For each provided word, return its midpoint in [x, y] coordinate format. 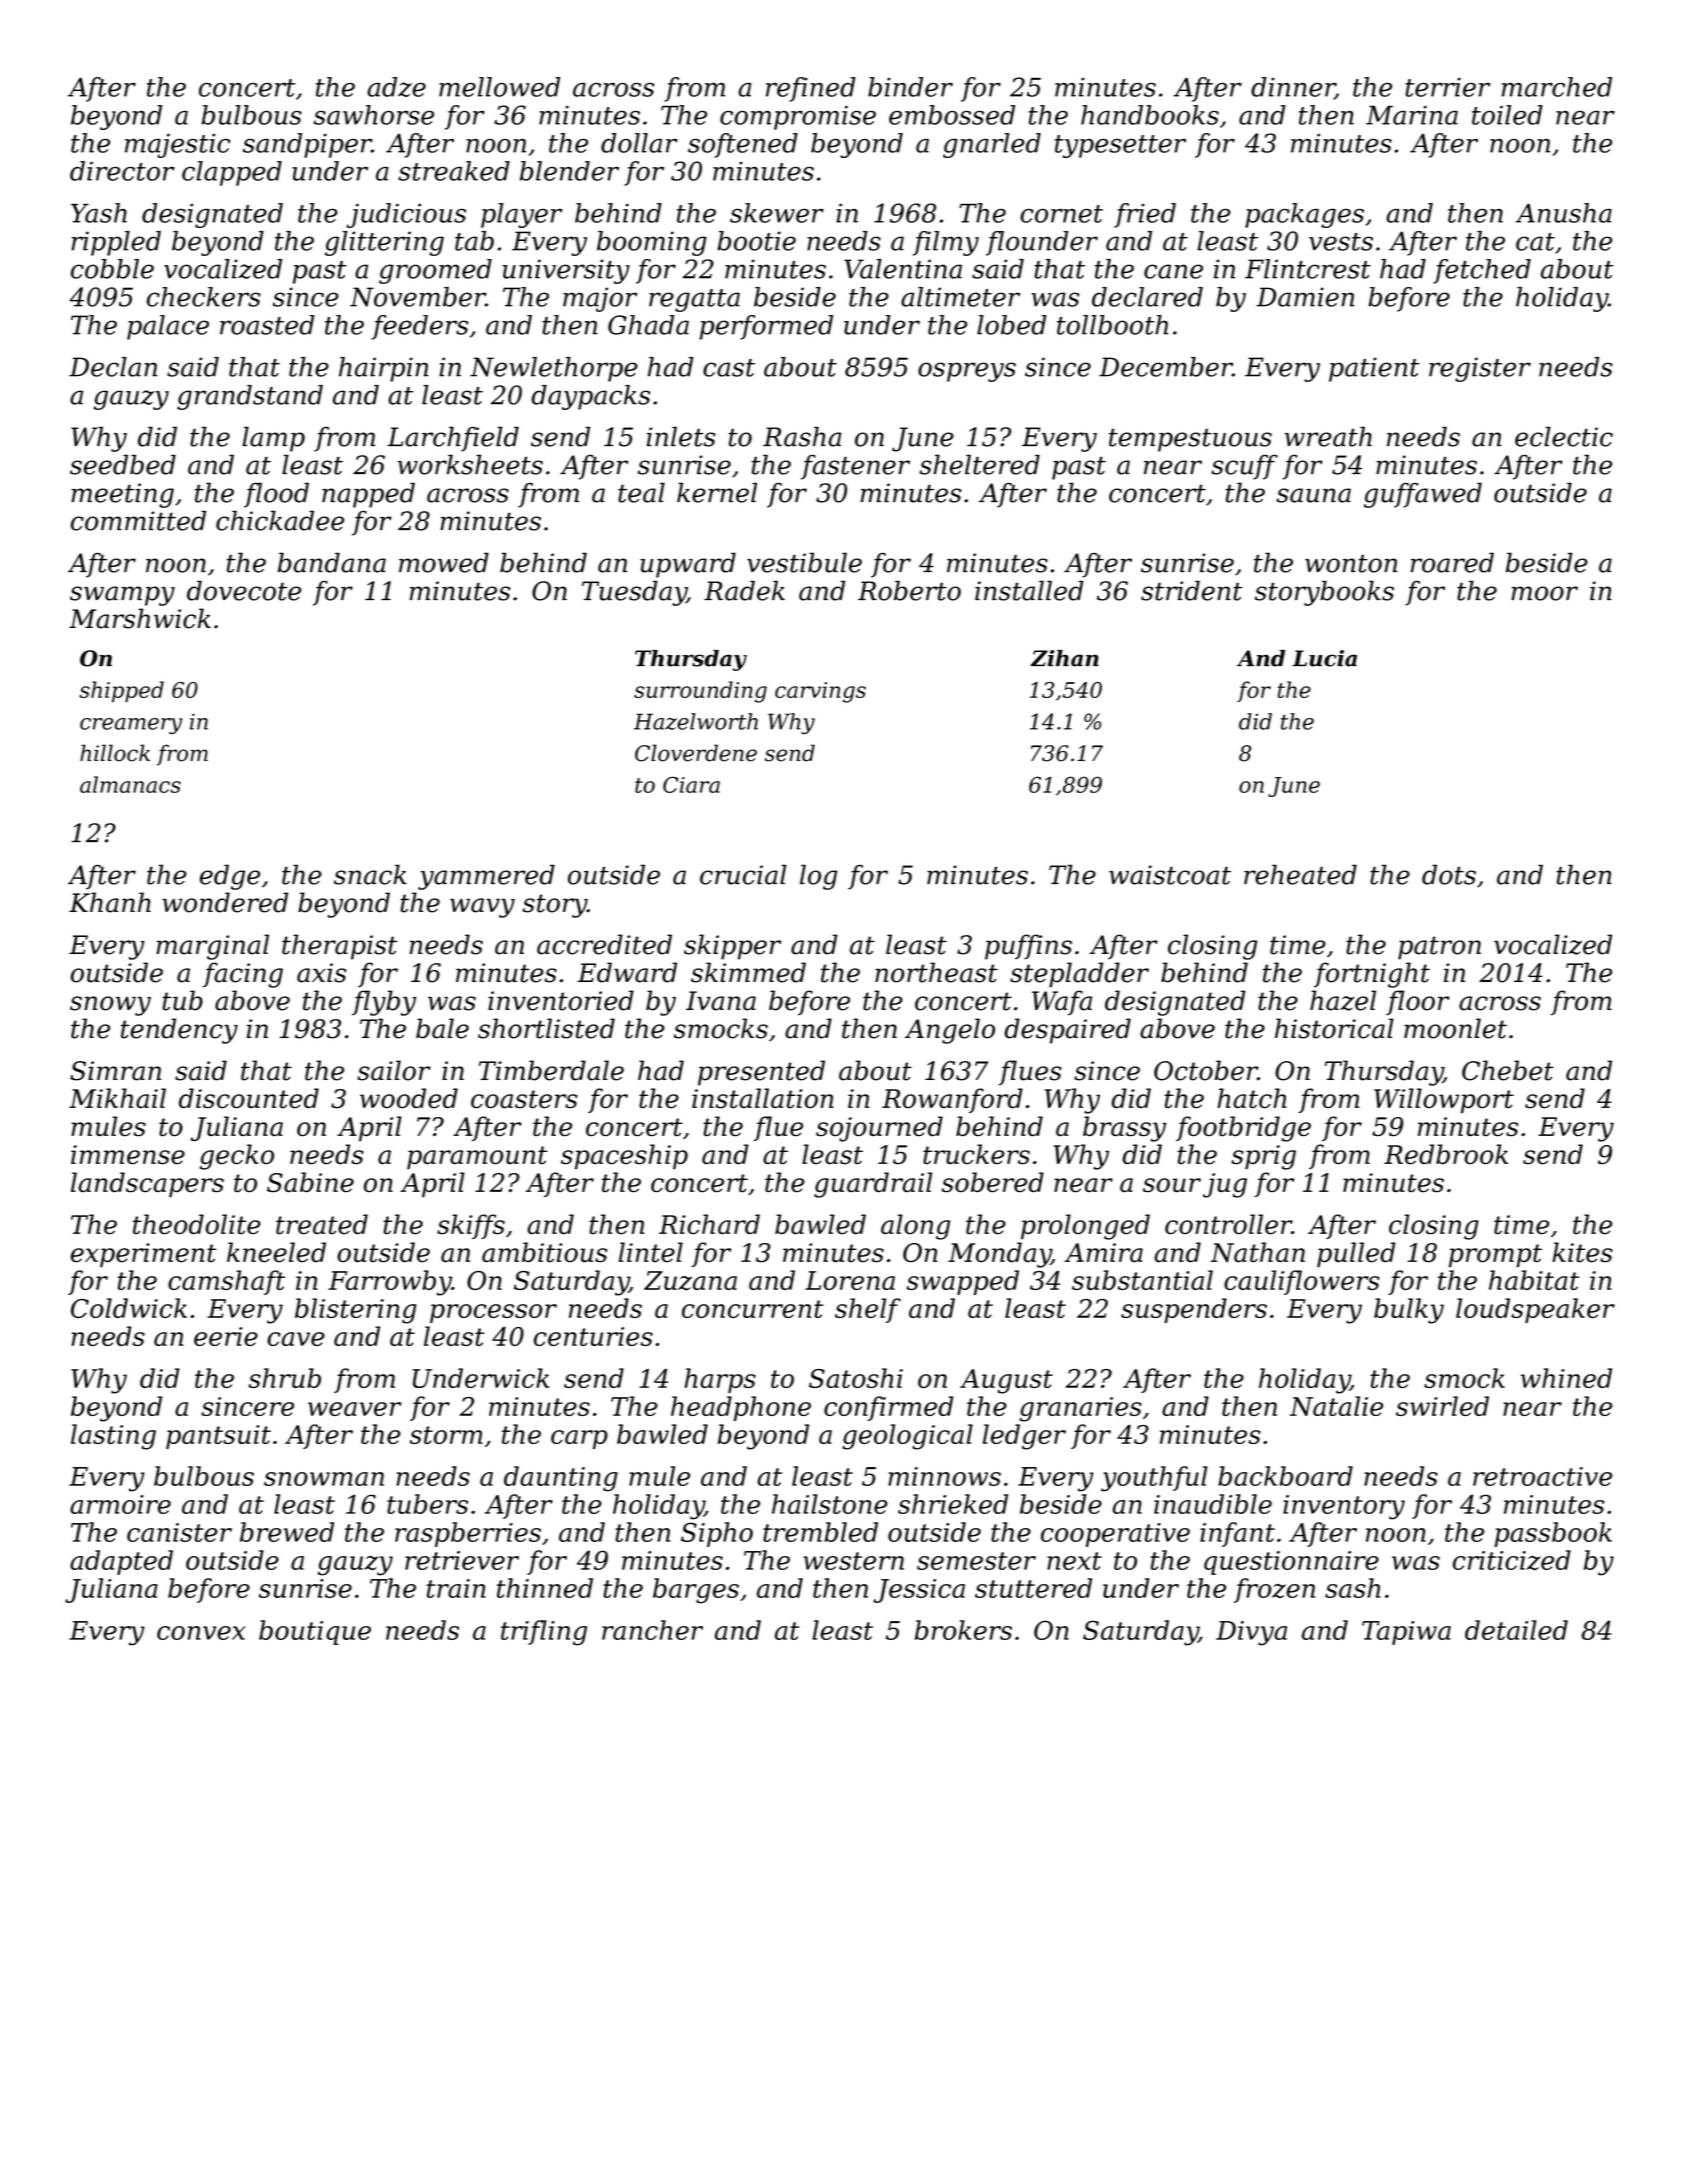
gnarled [992, 145]
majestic [177, 145]
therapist [340, 947]
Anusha [1564, 213]
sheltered [980, 464]
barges [696, 1591]
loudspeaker [1535, 1310]
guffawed [1423, 495]
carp [579, 1439]
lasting [113, 1437]
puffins [1028, 947]
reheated [1300, 874]
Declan [113, 367]
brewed [287, 1532]
